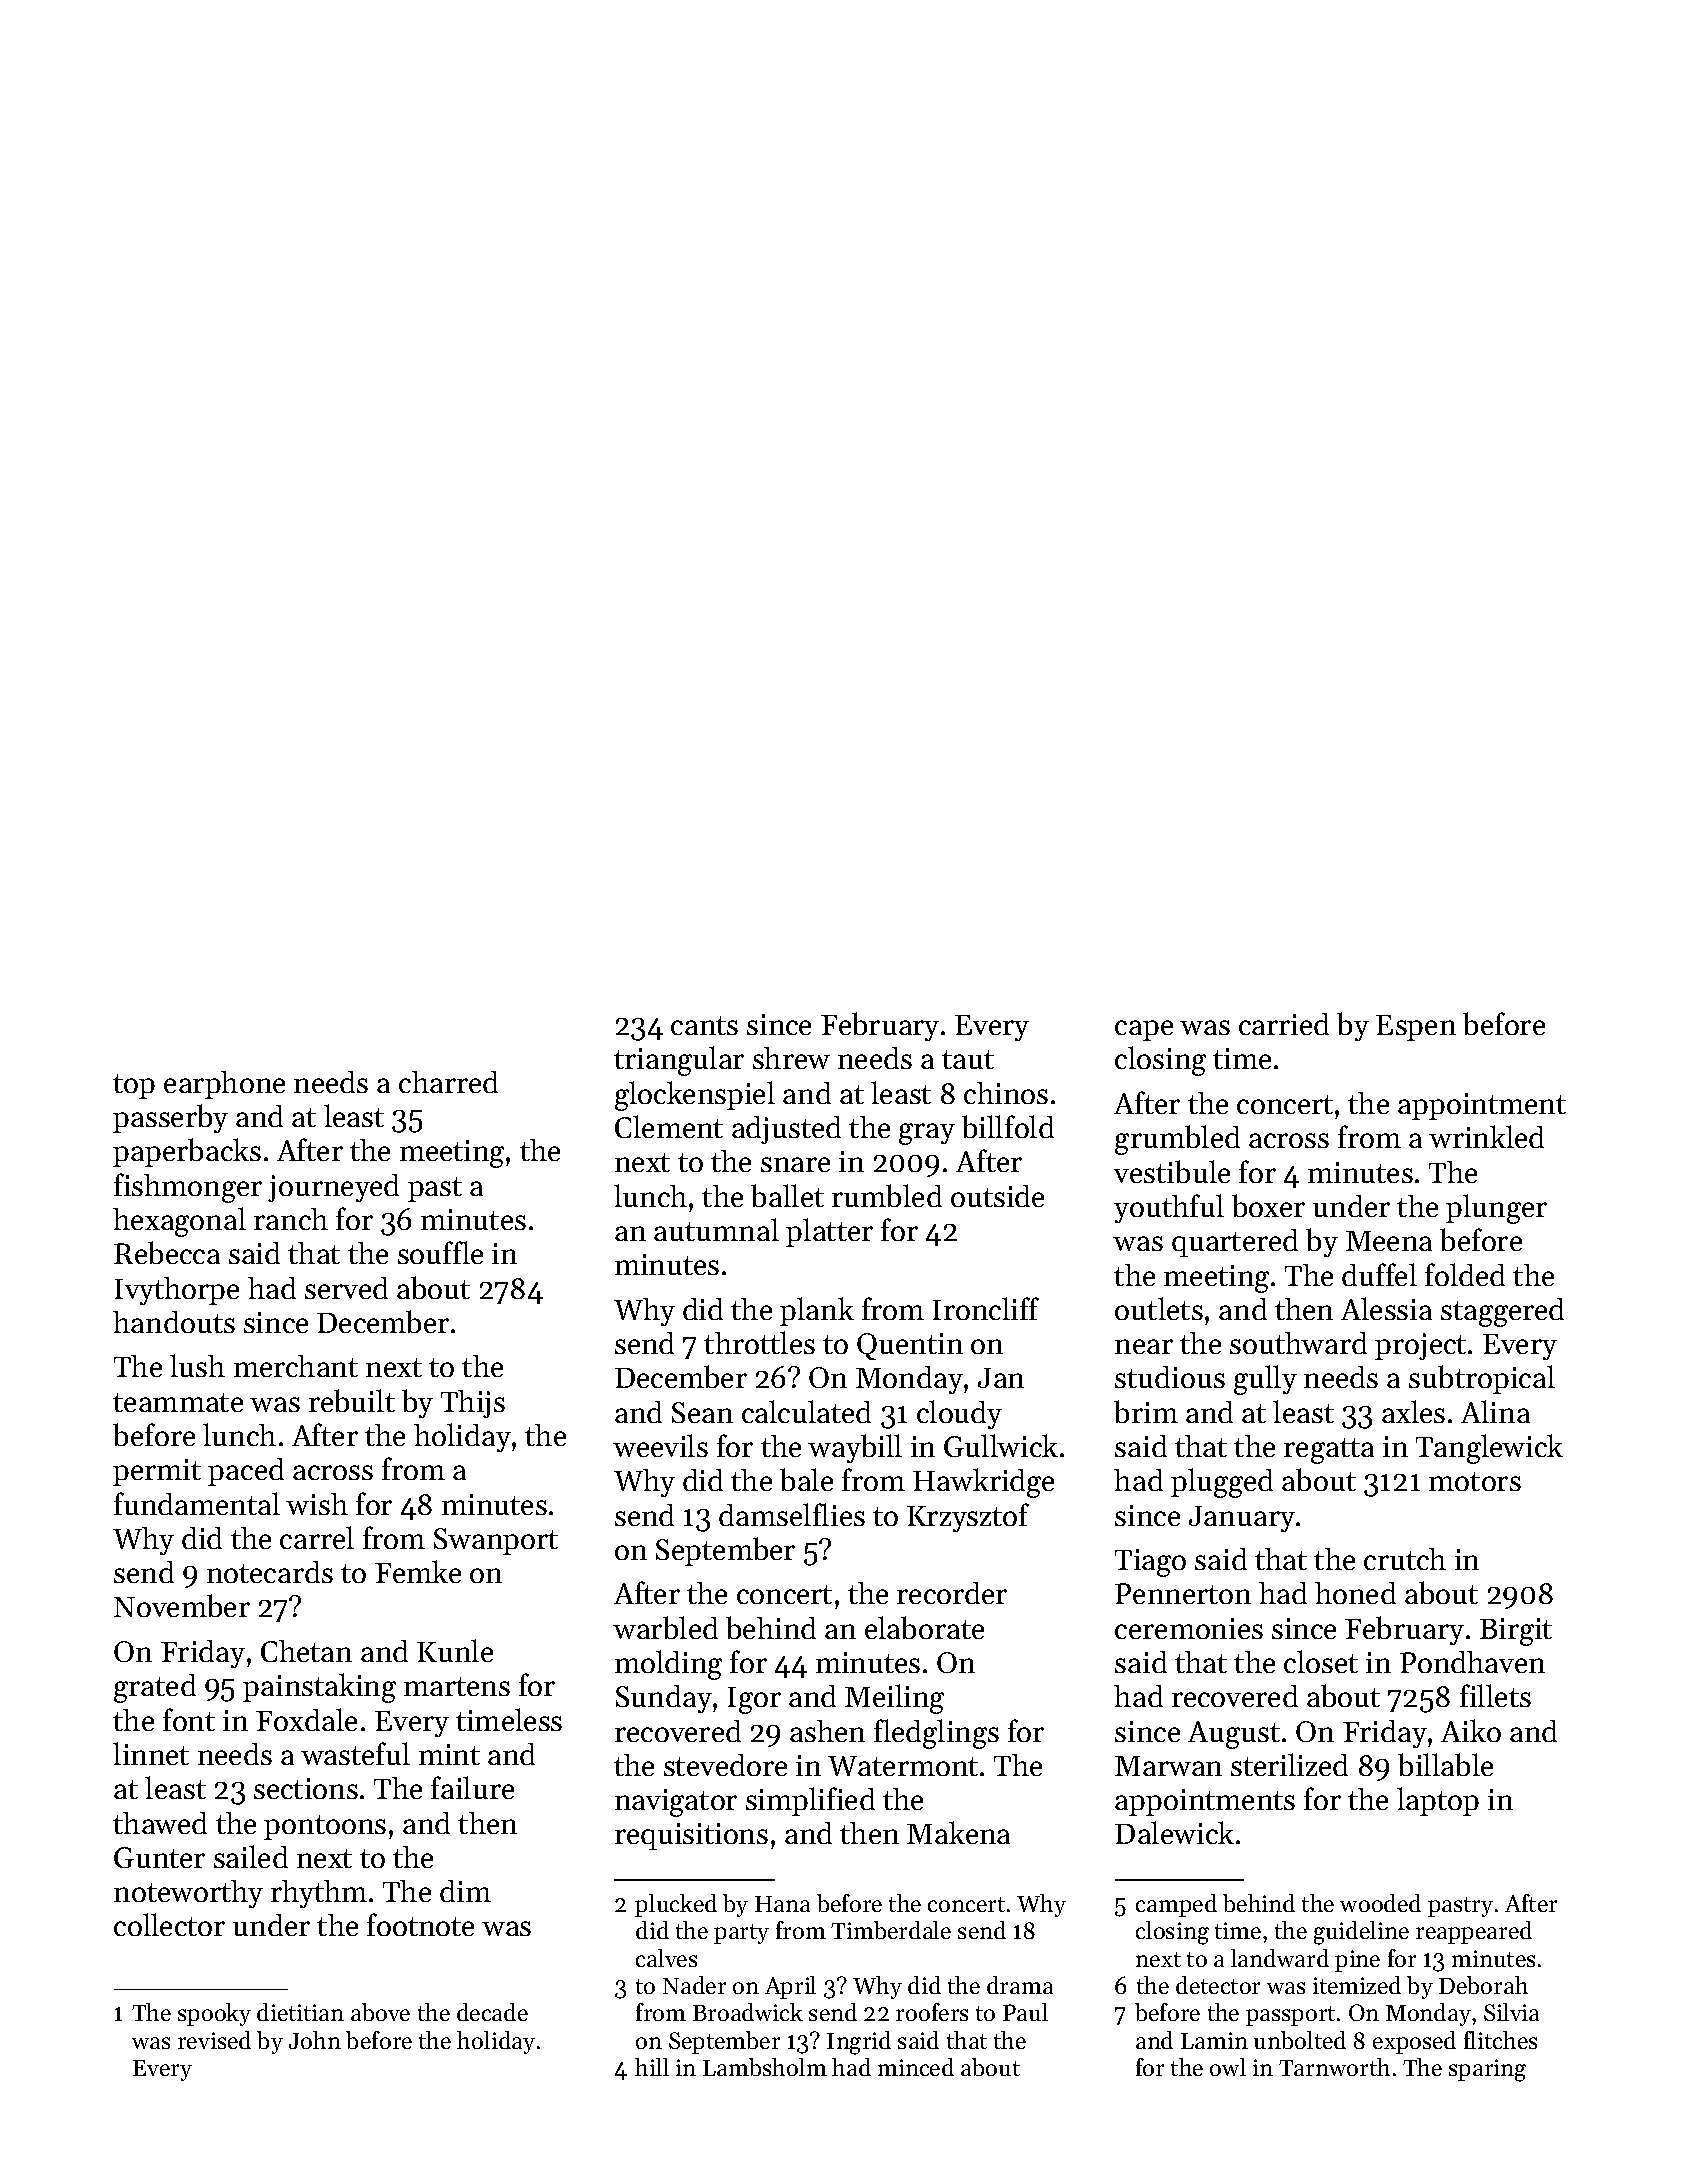 Image resolution: width=1683 pixels, height=2178 pixels. Describe the element at coordinates (792, 1514) in the image. I see `damselflies` at that location.
